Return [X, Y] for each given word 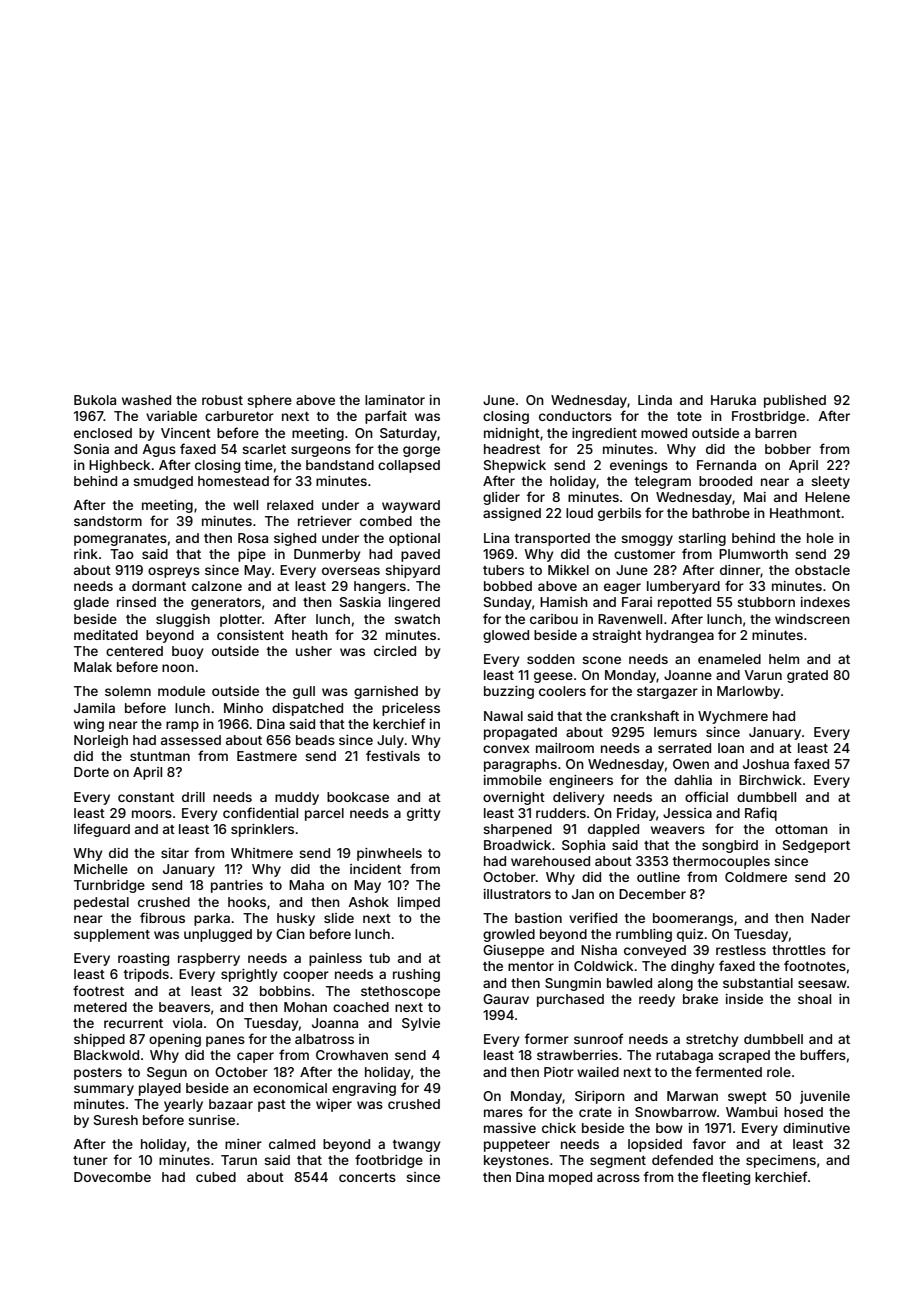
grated [807, 676]
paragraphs [520, 765]
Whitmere [262, 853]
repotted [684, 603]
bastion [538, 918]
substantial [758, 983]
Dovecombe [112, 1177]
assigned [512, 514]
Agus [159, 450]
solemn [128, 691]
